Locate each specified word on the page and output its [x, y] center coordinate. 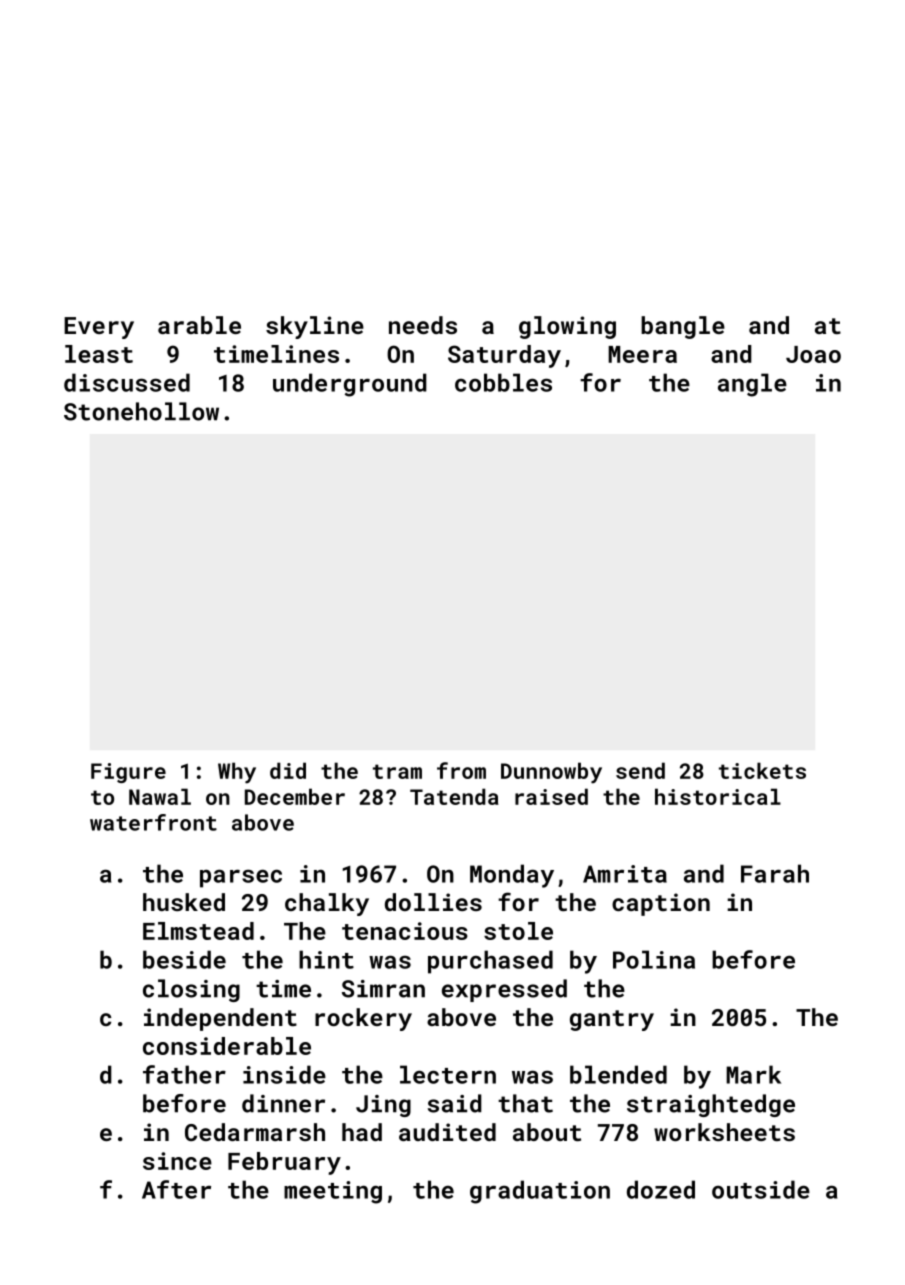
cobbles [503, 382]
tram [397, 771]
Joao [813, 354]
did [288, 770]
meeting [333, 1192]
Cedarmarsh [255, 1132]
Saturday [504, 356]
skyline [315, 327]
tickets [762, 770]
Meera [642, 354]
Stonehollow [141, 411]
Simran [383, 989]
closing [191, 990]
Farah [775, 873]
